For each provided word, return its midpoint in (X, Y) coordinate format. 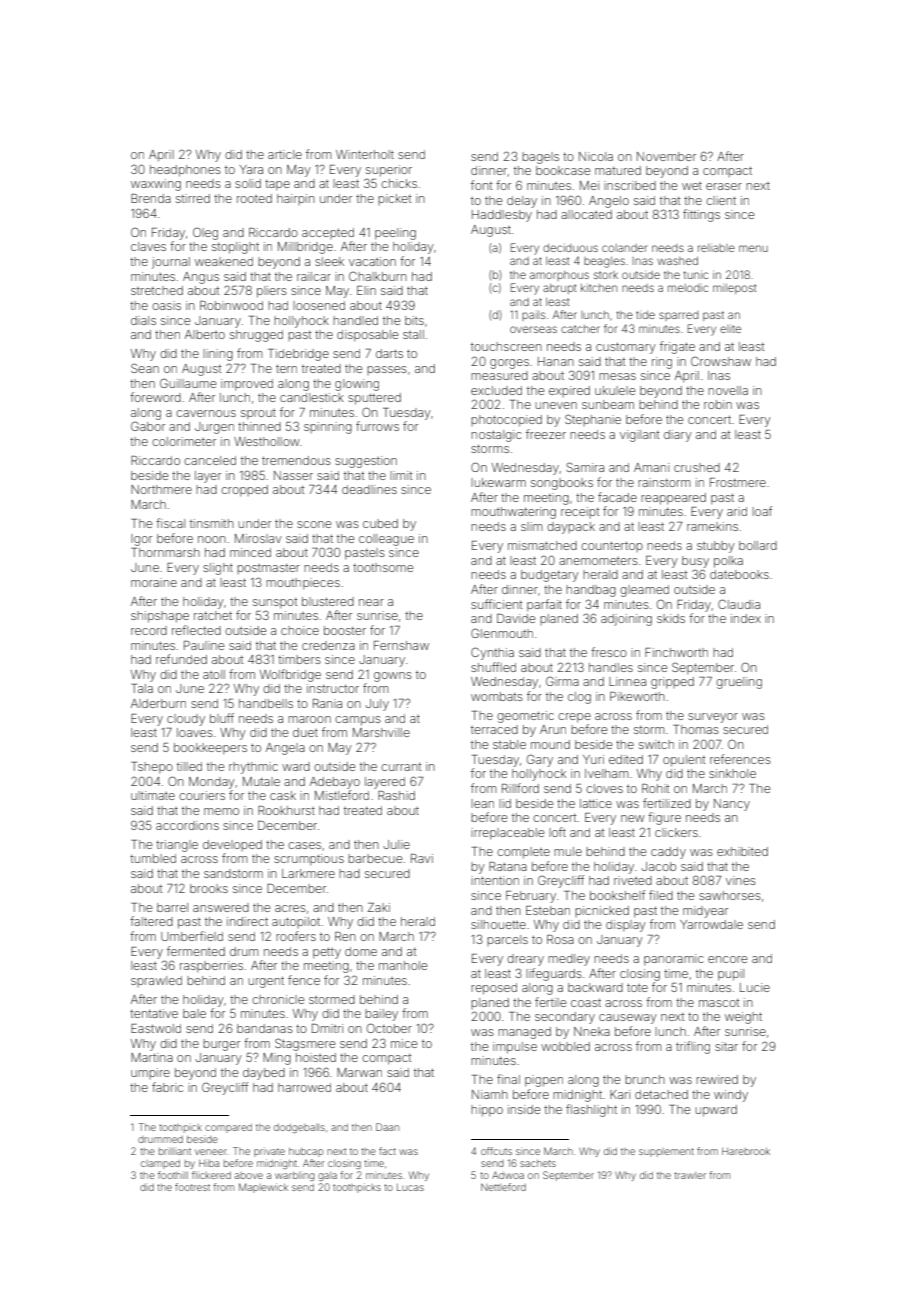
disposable (367, 336)
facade (617, 497)
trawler (690, 1175)
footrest (192, 1187)
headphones (185, 171)
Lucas (410, 1187)
